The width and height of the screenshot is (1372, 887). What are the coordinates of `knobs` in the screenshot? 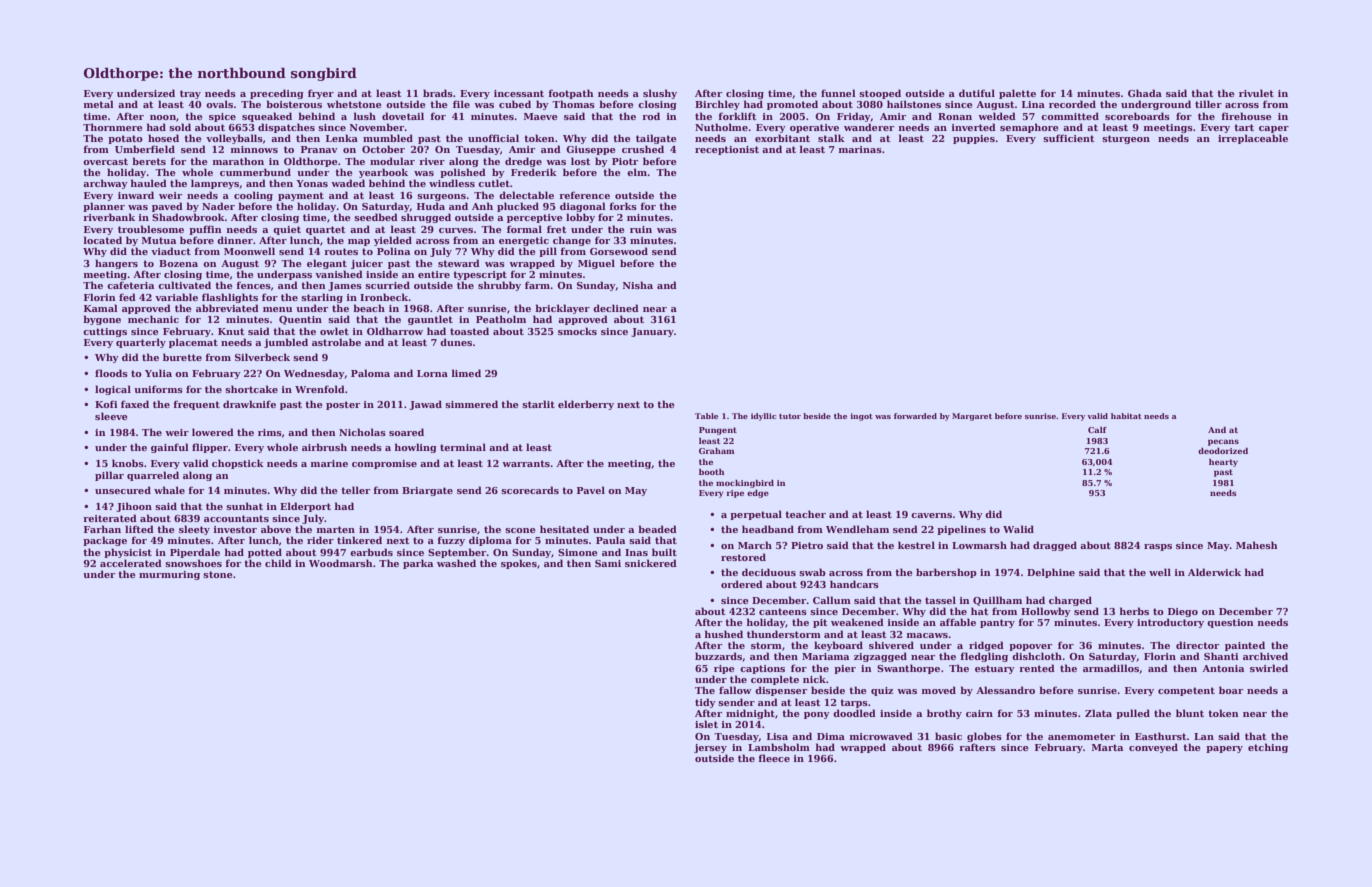 It's located at (128, 463).
